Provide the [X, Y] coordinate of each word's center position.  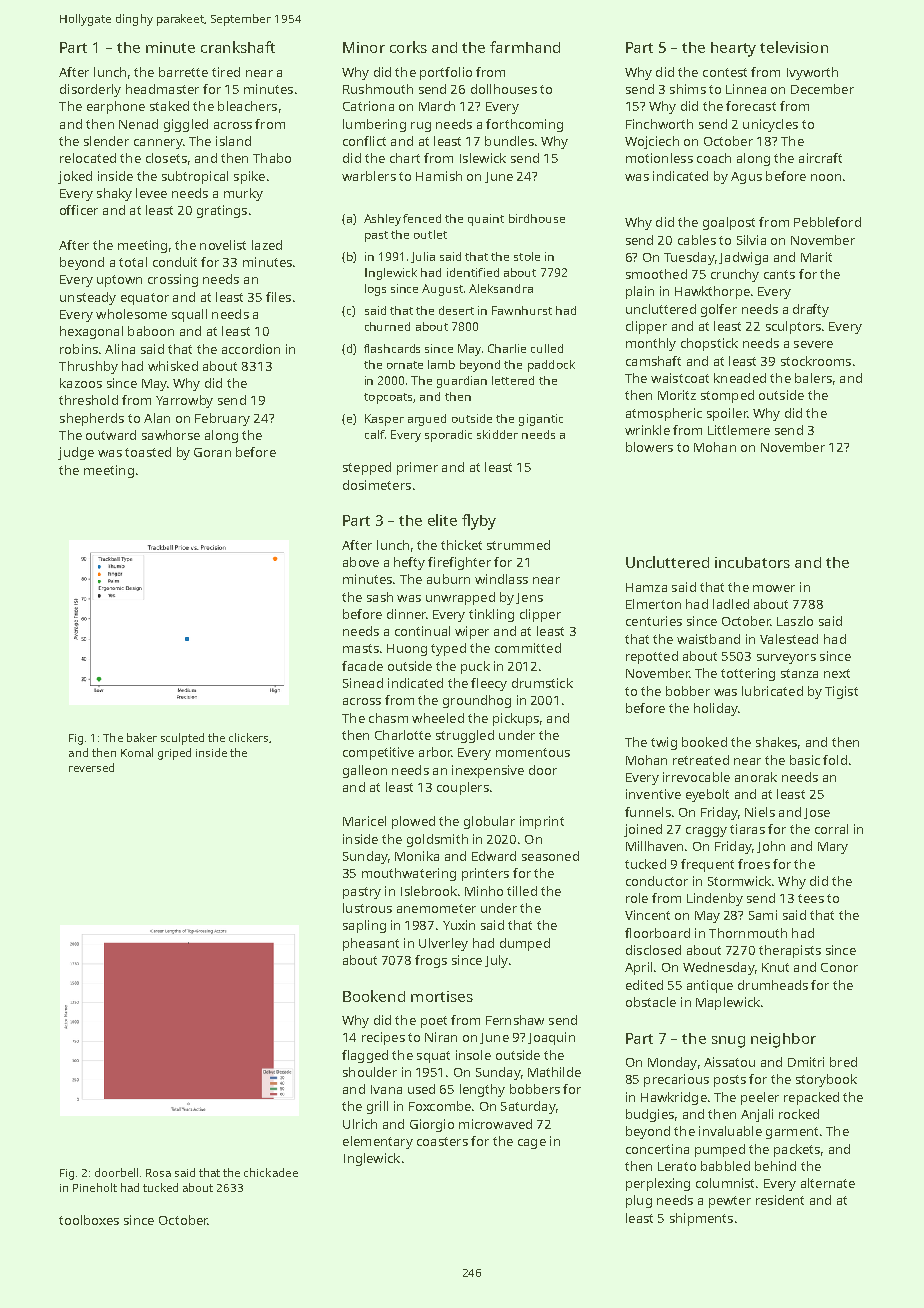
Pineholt [95, 1187]
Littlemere [739, 430]
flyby [479, 522]
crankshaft [238, 47]
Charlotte [403, 735]
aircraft [820, 158]
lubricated [772, 691]
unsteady [88, 298]
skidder [497, 434]
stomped [727, 396]
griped [174, 754]
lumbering [374, 125]
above [361, 562]
